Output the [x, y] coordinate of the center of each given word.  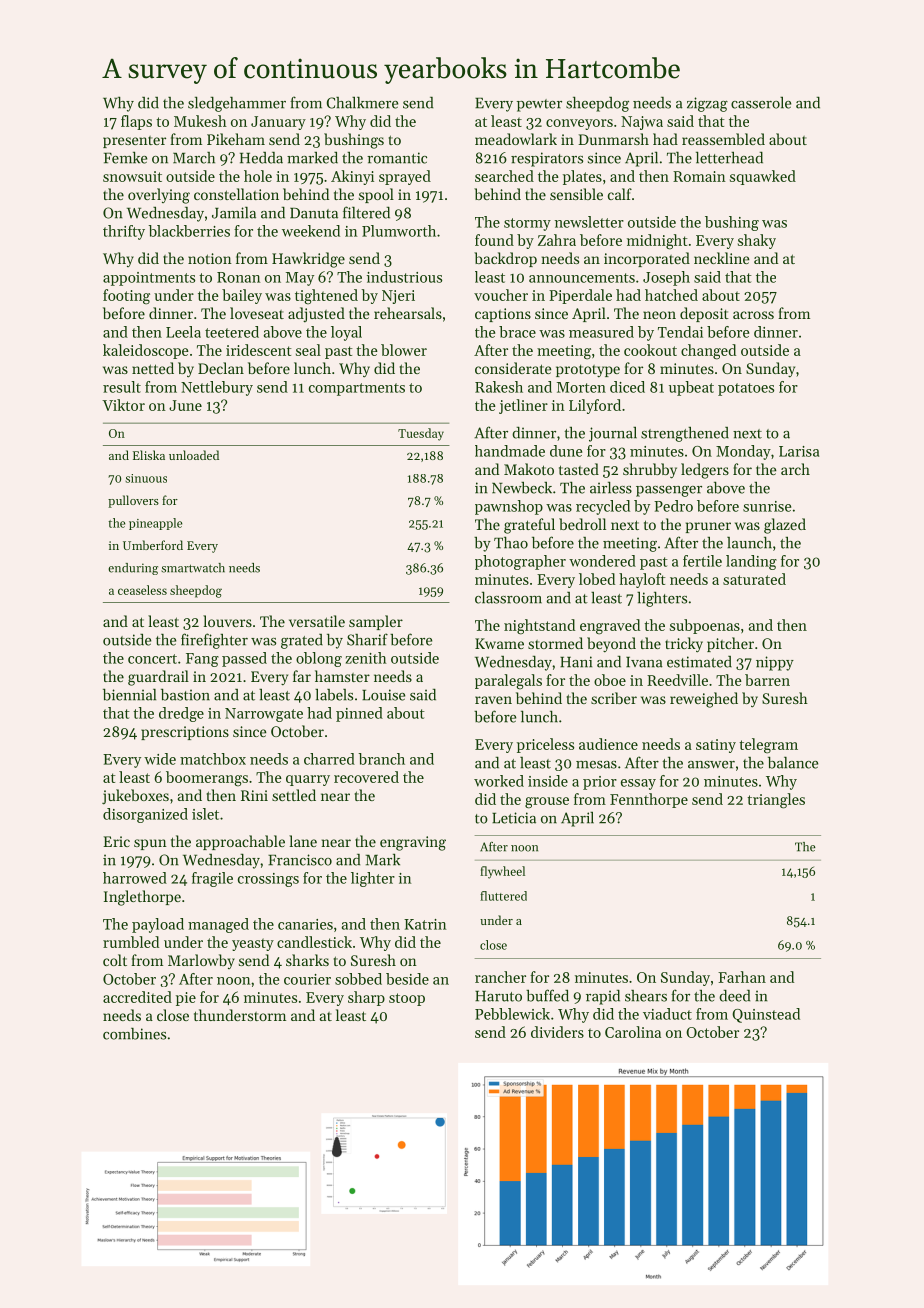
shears [646, 996]
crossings [268, 880]
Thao [511, 543]
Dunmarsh [613, 139]
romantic [397, 158]
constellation [236, 194]
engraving [413, 843]
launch [749, 543]
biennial [129, 695]
